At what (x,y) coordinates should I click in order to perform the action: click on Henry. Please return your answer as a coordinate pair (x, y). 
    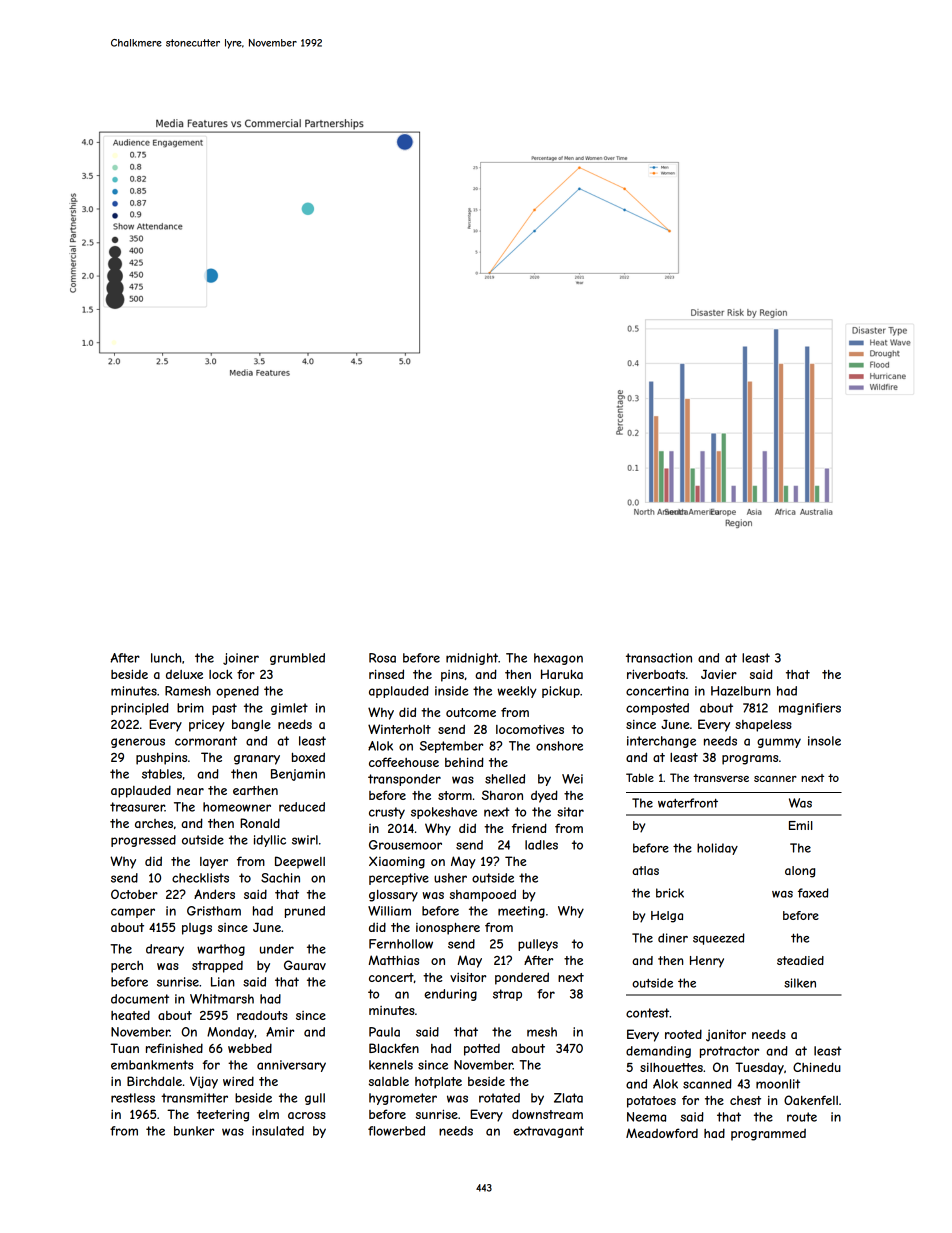
    Looking at the image, I should click on (707, 962).
